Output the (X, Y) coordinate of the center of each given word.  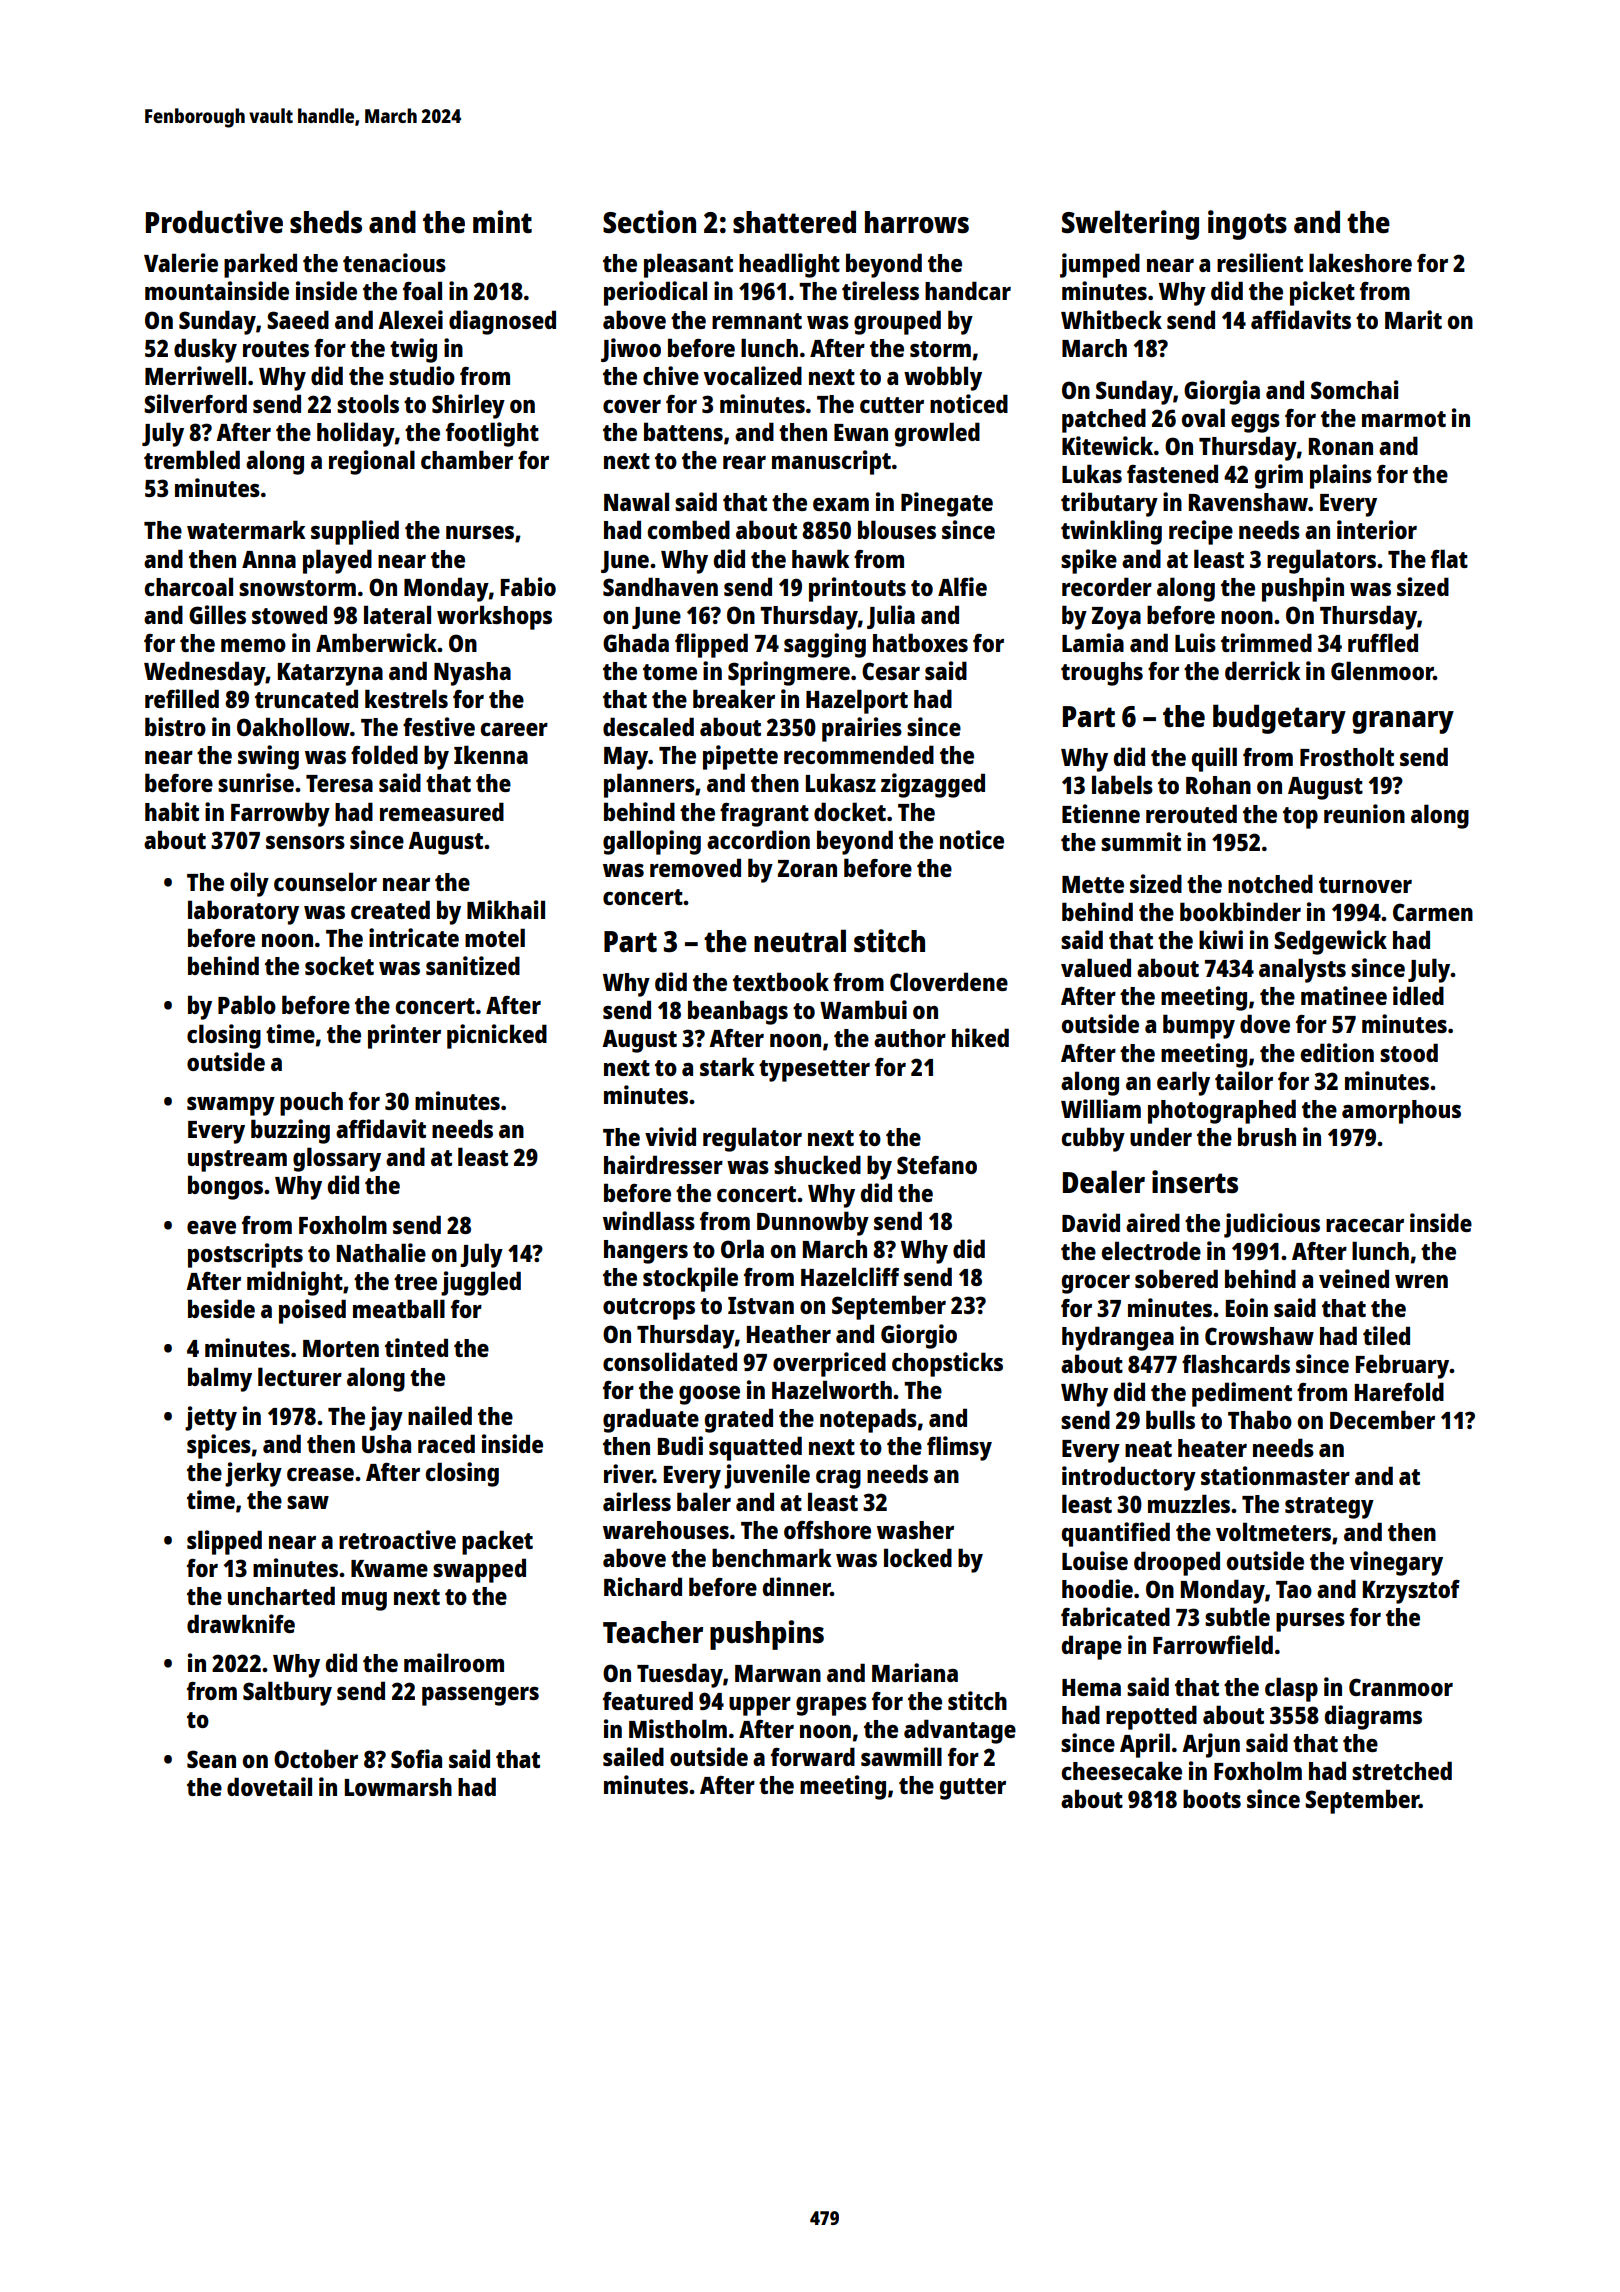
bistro (175, 726)
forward (813, 1756)
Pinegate (947, 504)
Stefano (937, 1165)
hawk (821, 558)
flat (1449, 558)
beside (221, 1308)
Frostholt (1347, 756)
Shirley (468, 406)
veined (1354, 1278)
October (316, 1758)
